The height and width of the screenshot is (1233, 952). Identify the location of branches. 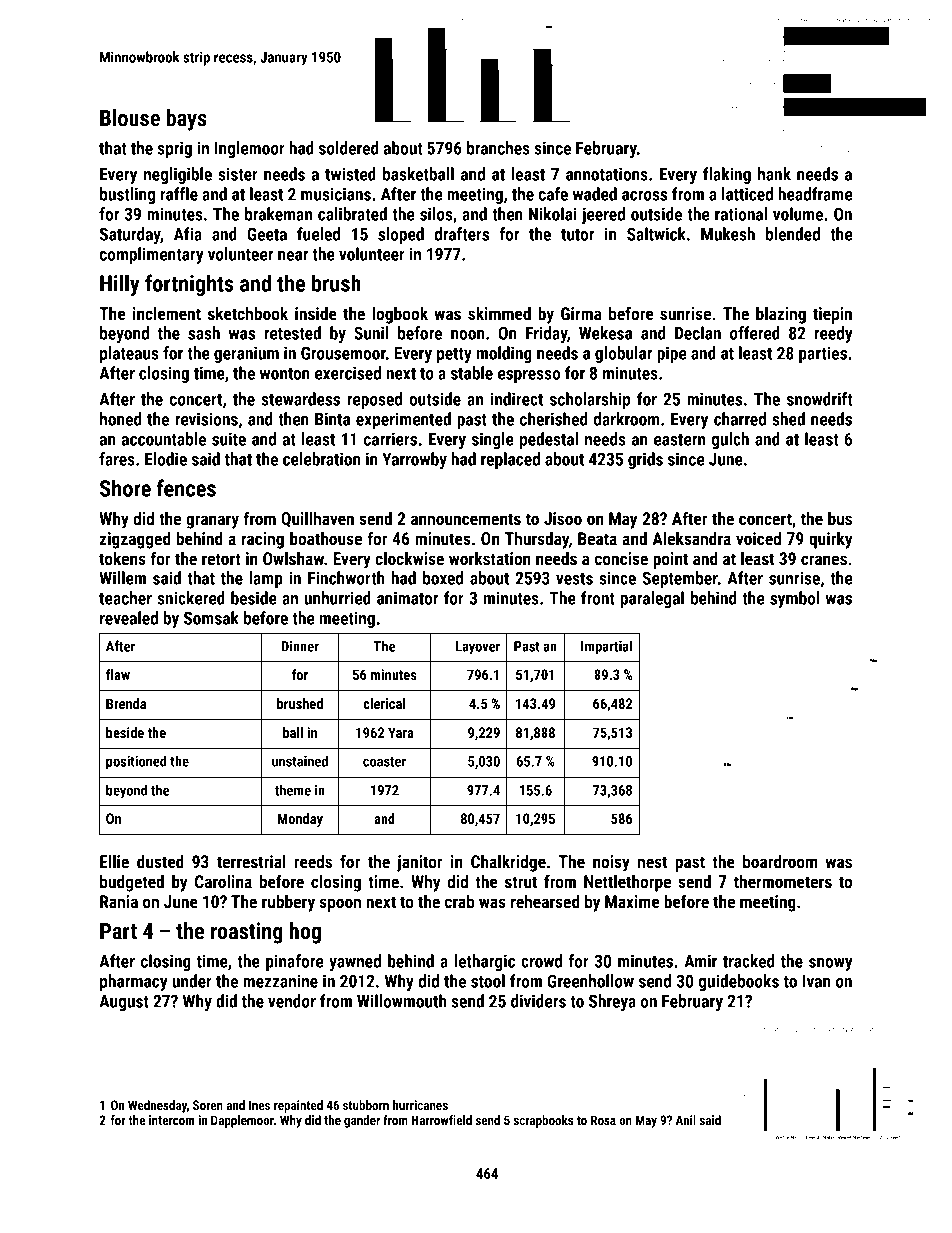
(498, 148).
